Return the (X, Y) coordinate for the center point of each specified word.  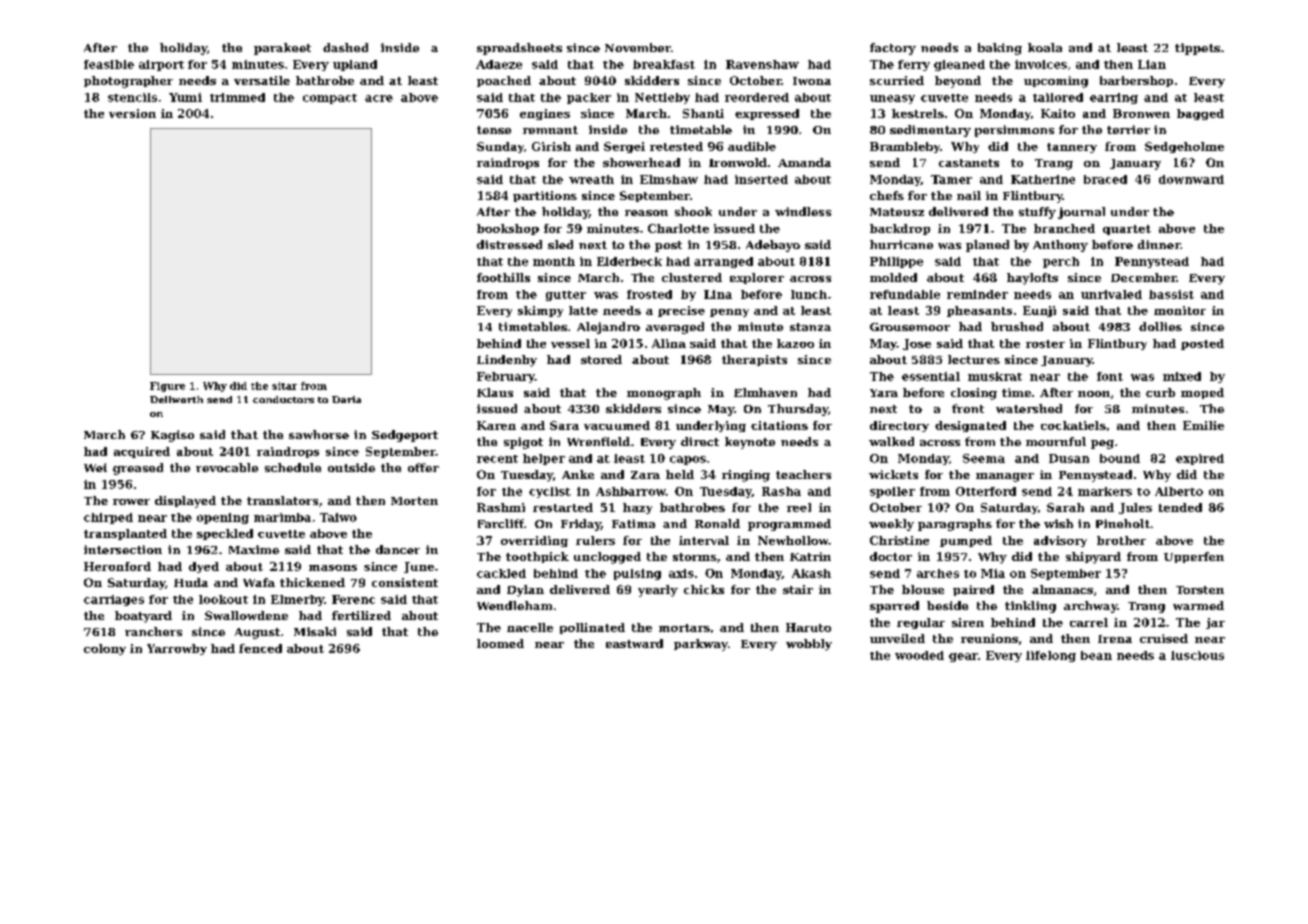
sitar (284, 386)
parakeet (282, 49)
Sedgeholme (1184, 147)
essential (931, 376)
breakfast (664, 64)
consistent (405, 582)
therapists (754, 360)
